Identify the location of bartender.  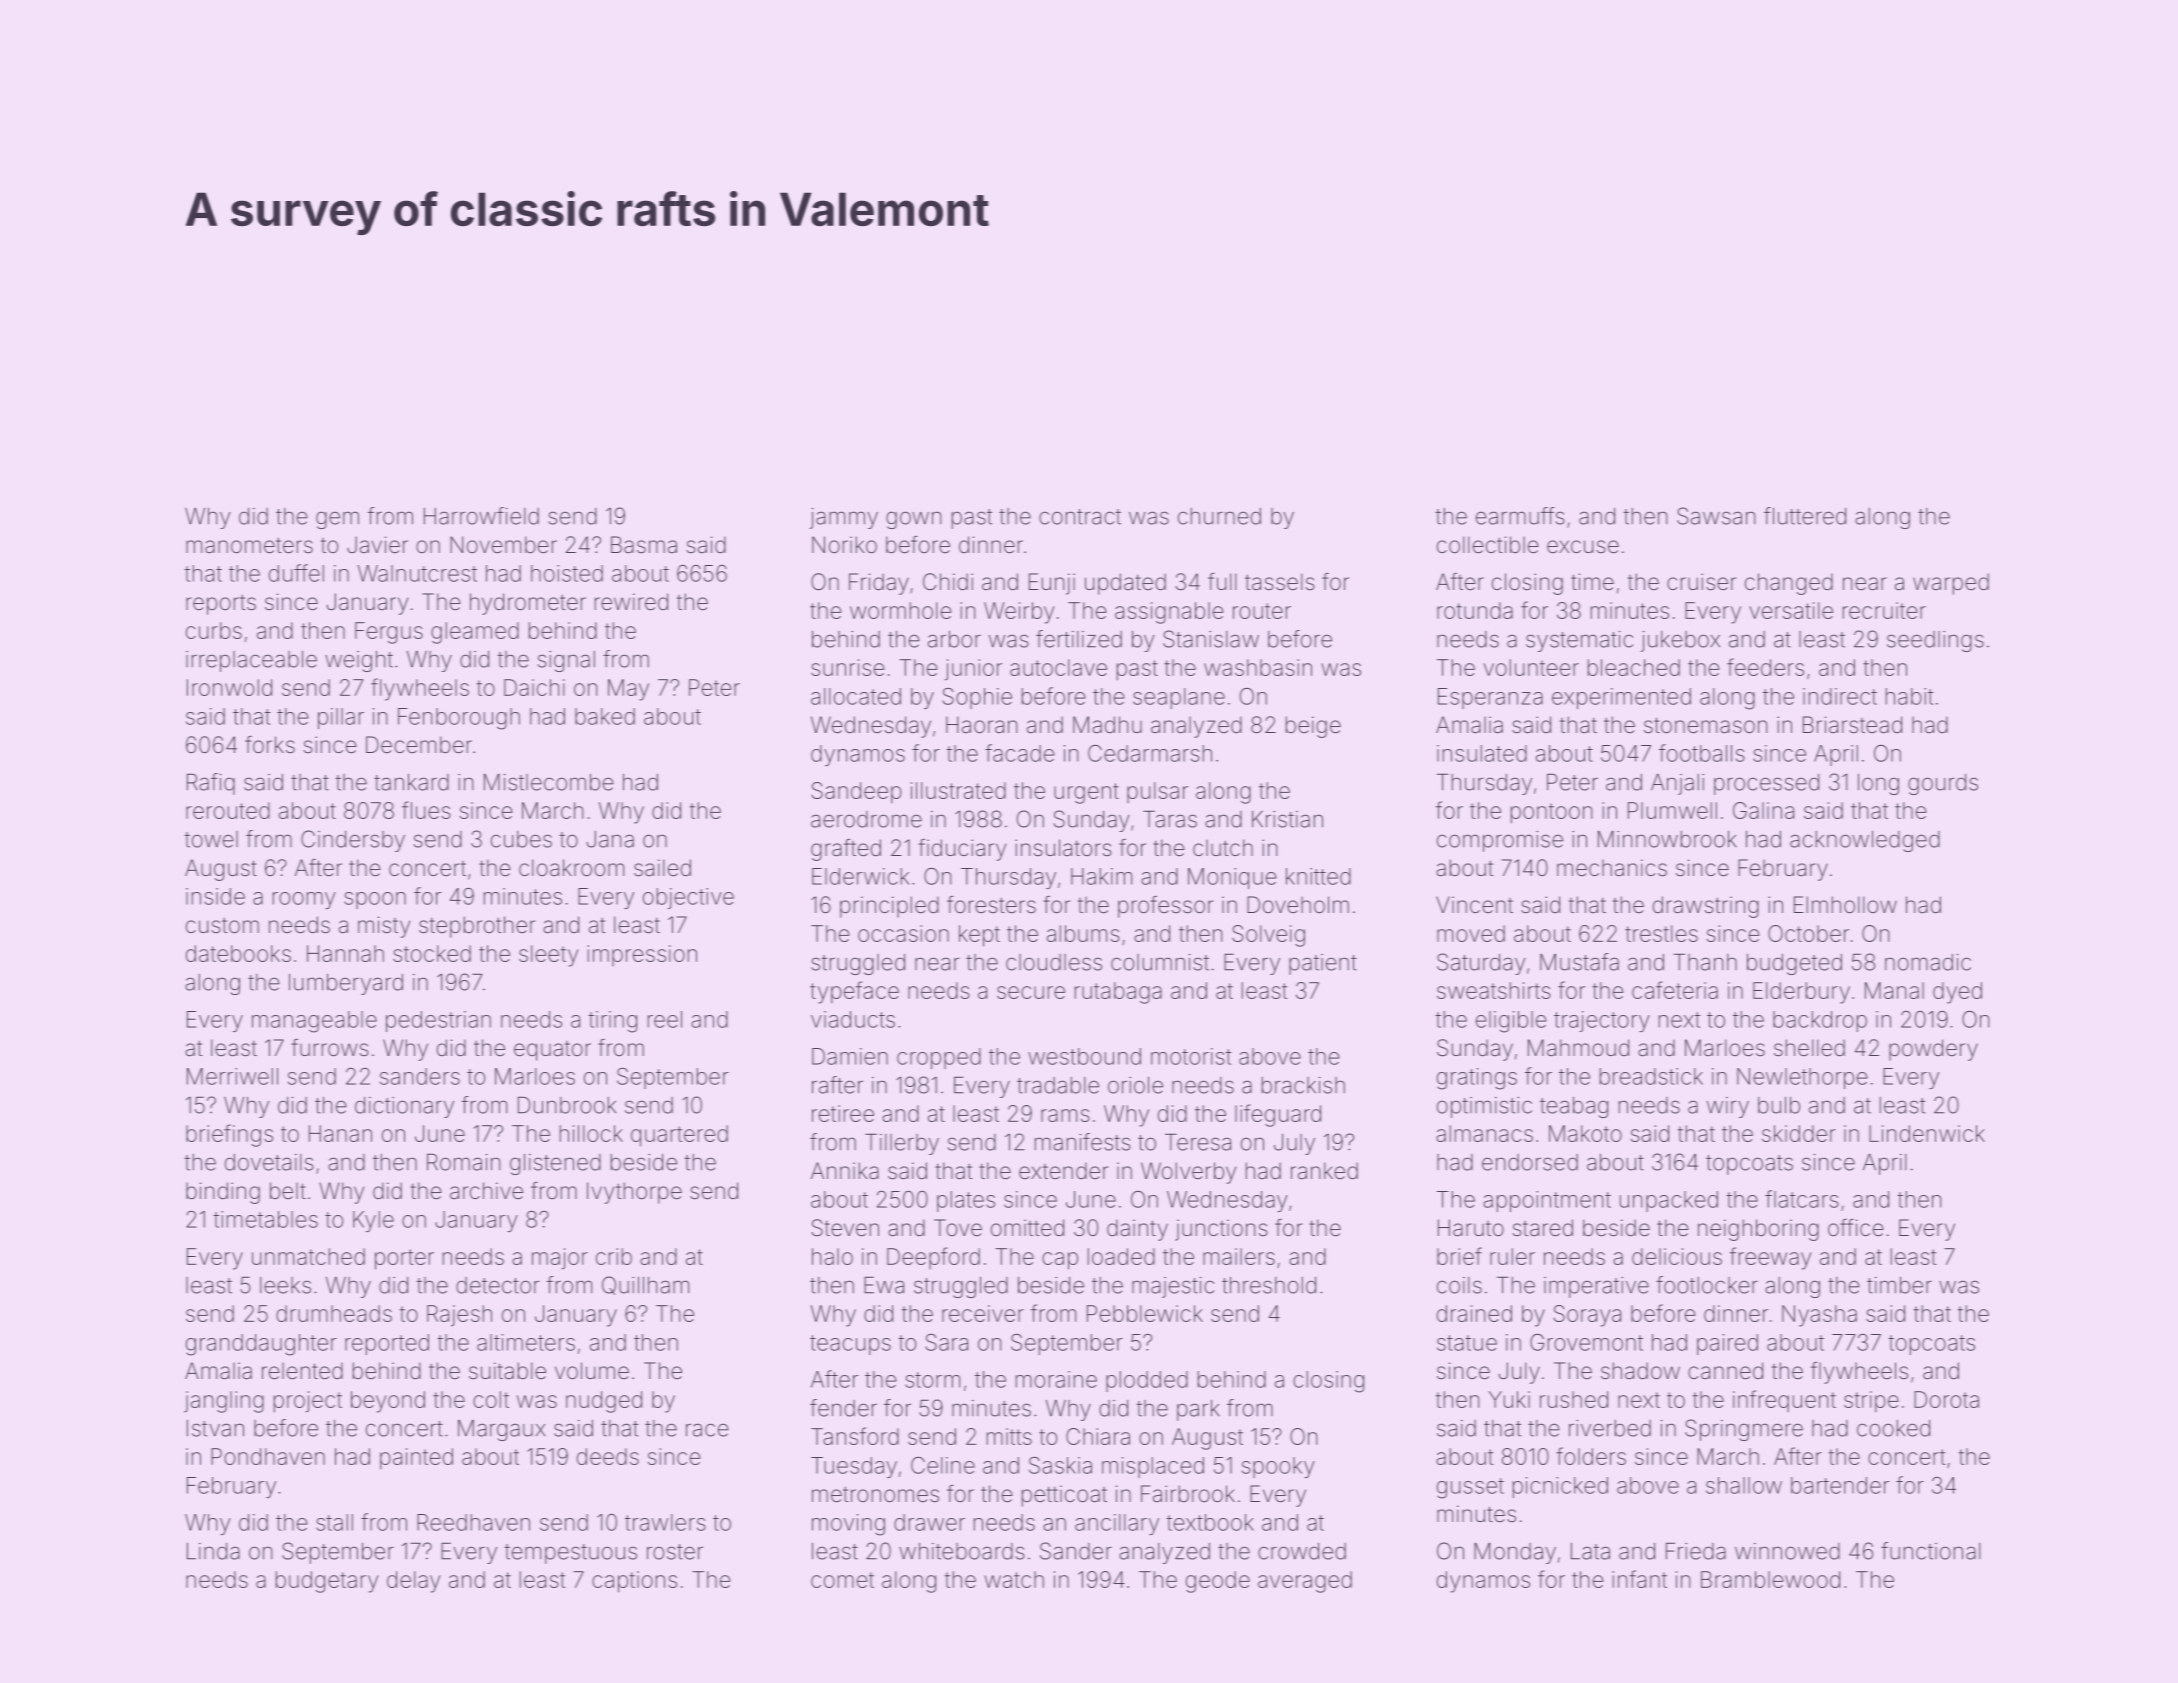
(1840, 1485).
